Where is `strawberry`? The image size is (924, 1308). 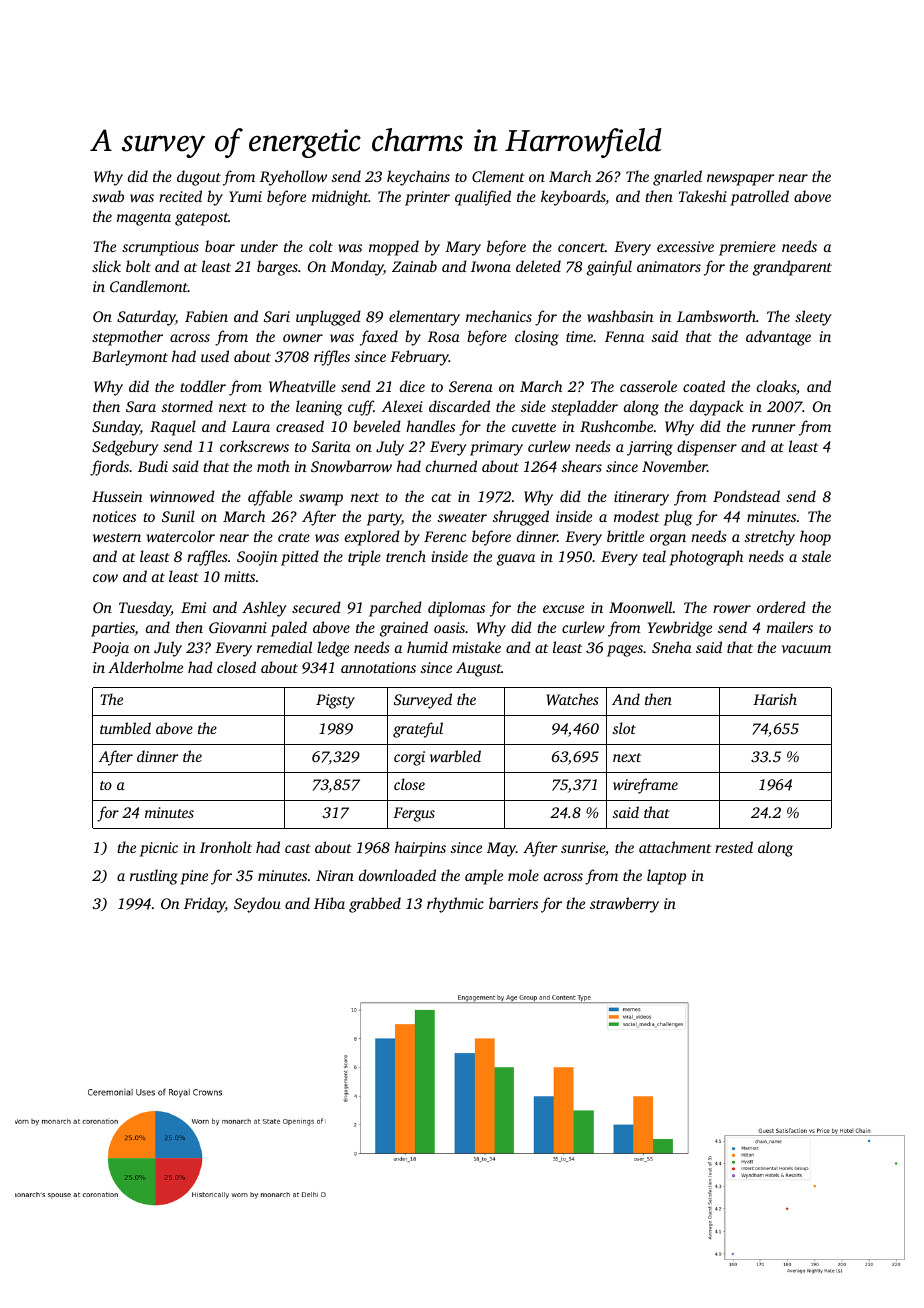
strawberry is located at coordinates (624, 905).
